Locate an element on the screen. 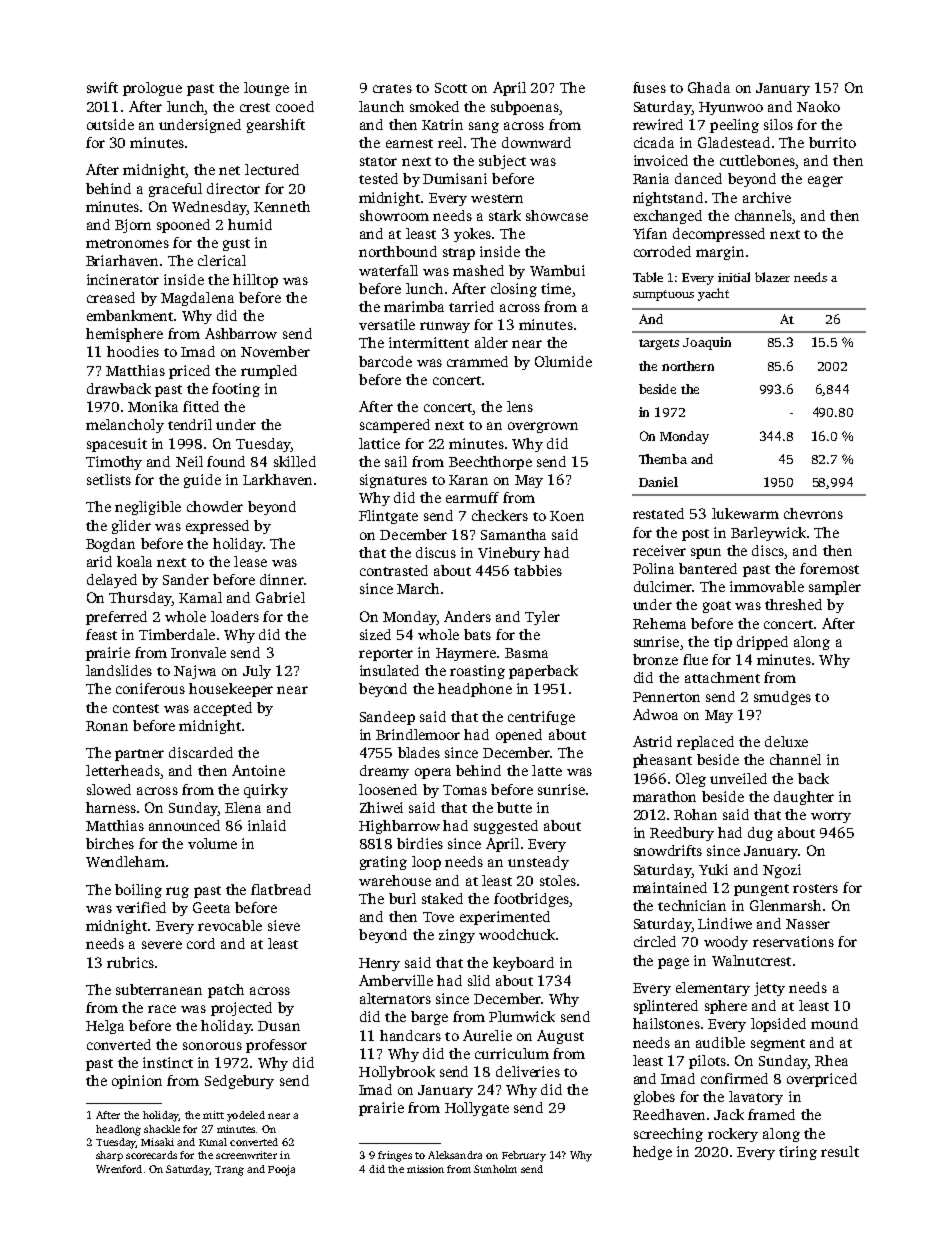 The image size is (952, 1233). Naoko is located at coordinates (818, 106).
